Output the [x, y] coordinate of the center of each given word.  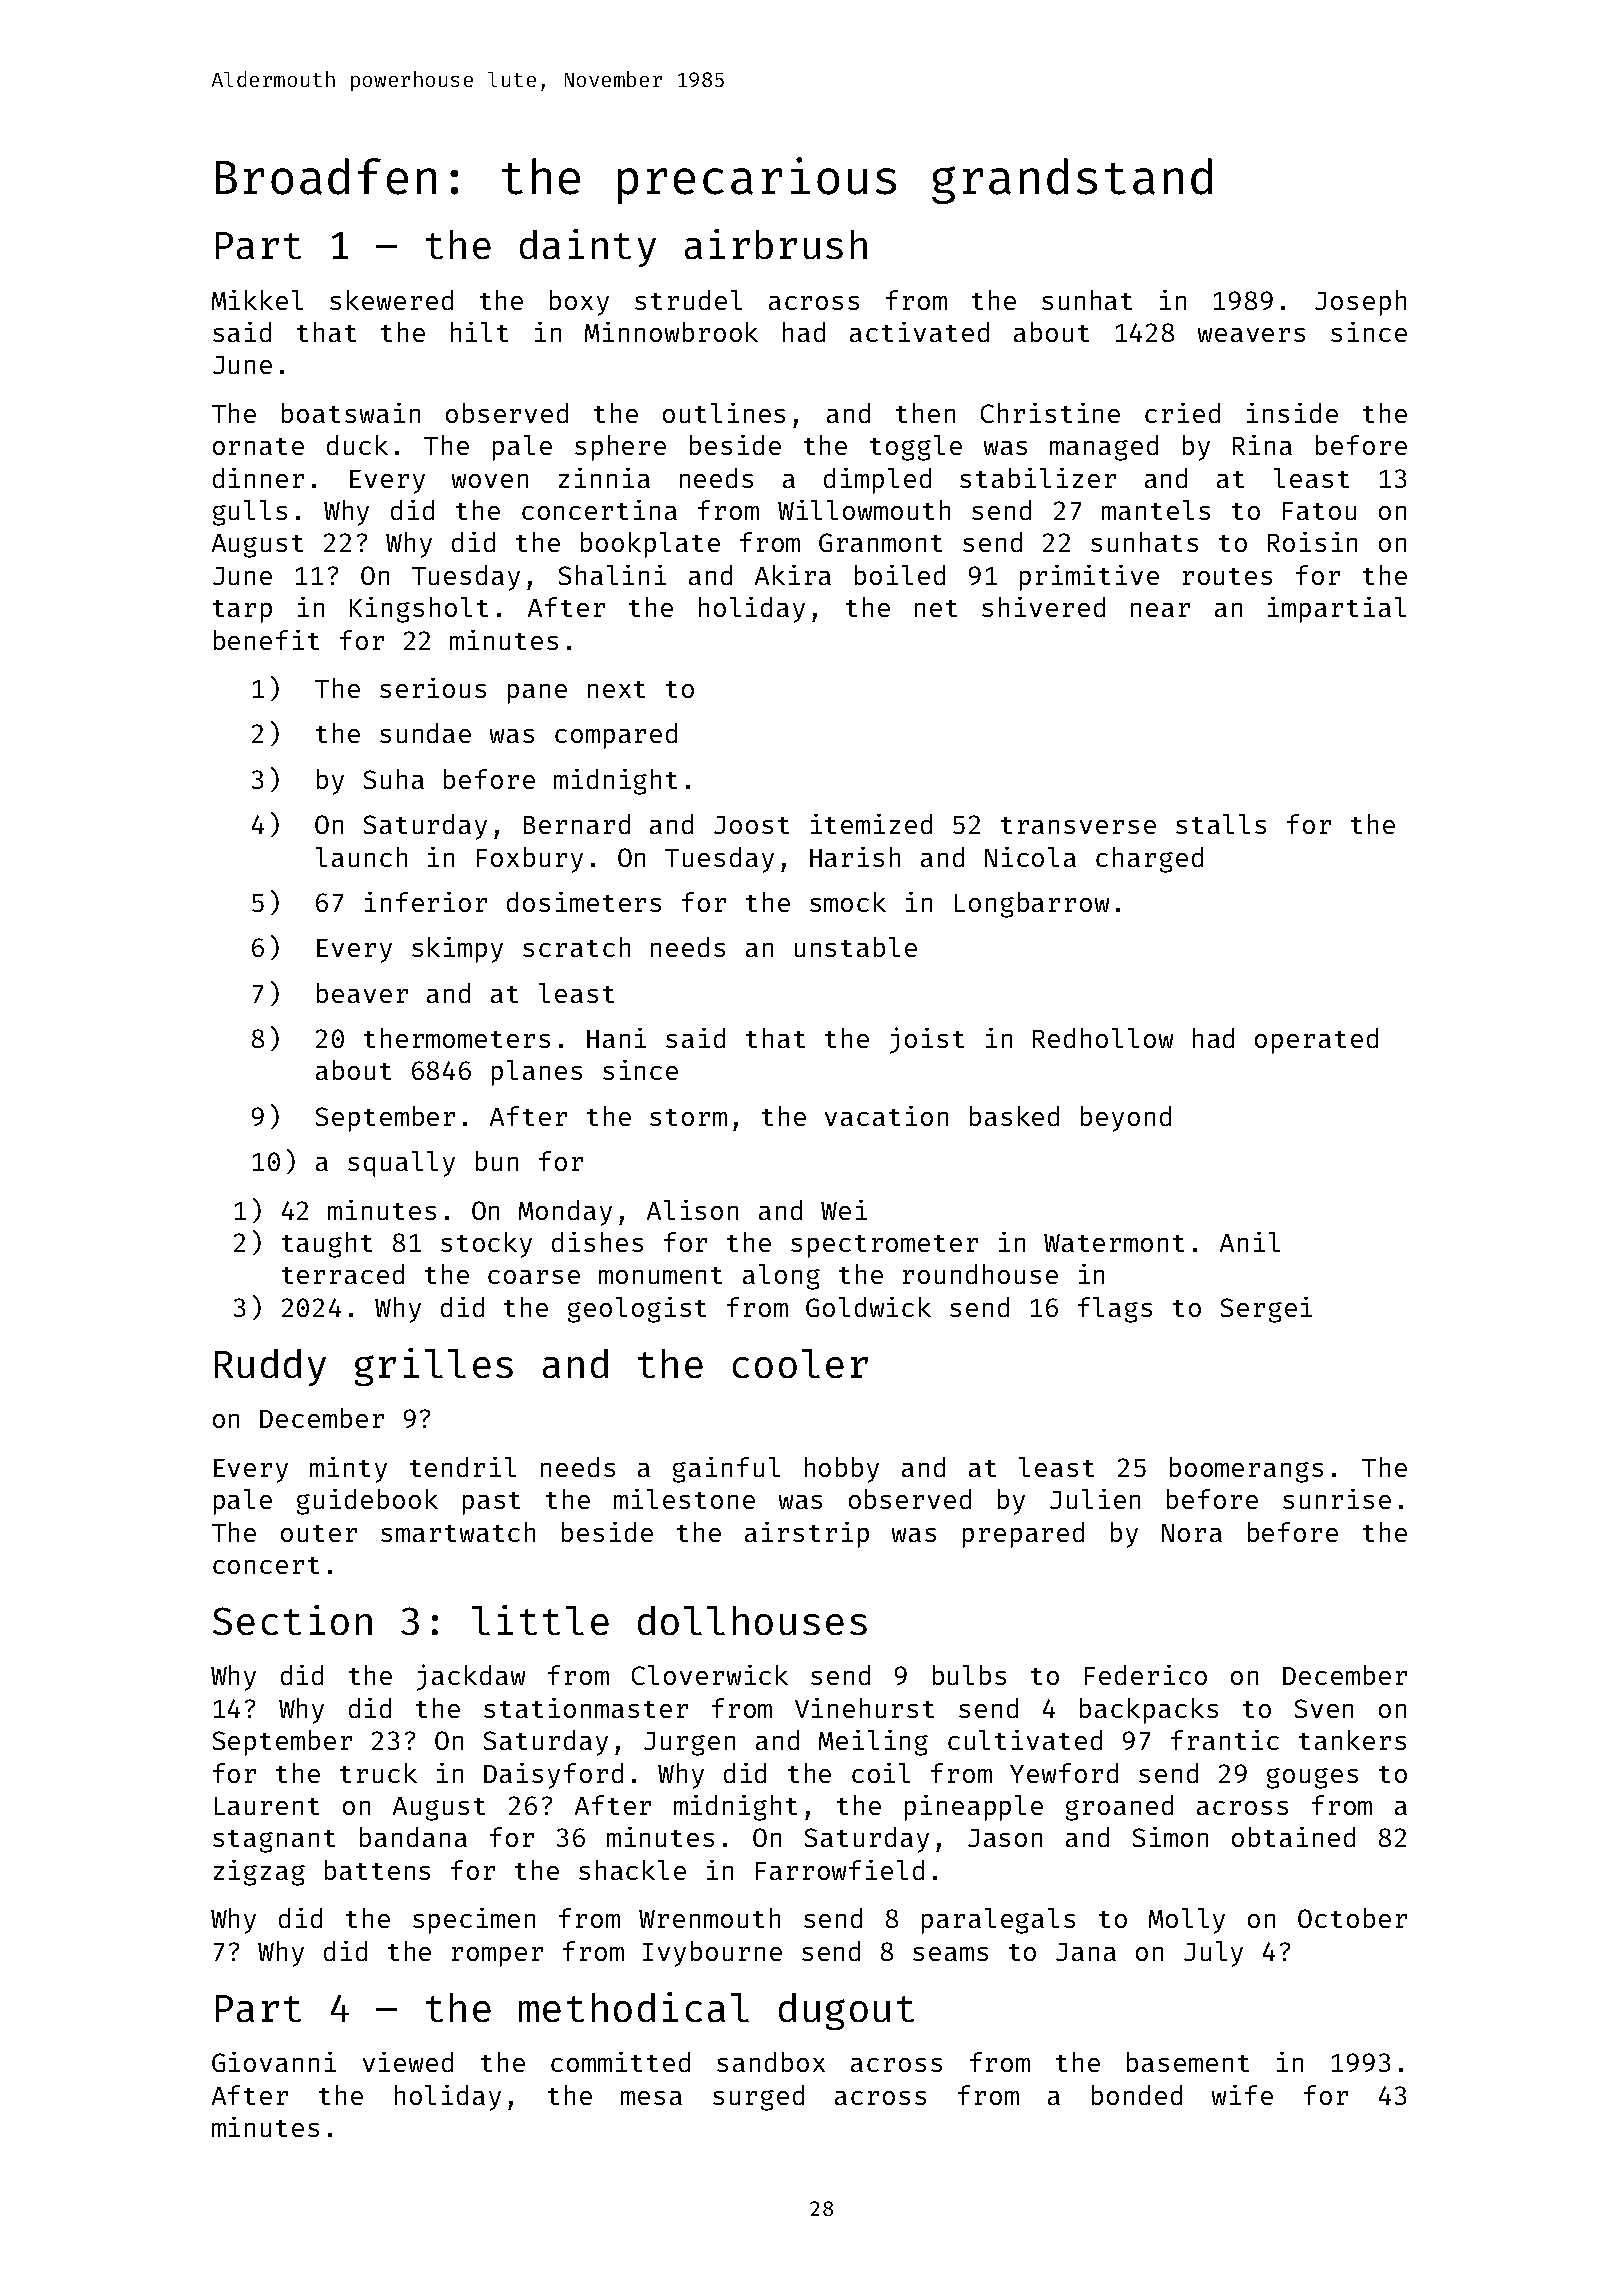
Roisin [1312, 542]
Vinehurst [864, 1708]
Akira [793, 575]
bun [497, 1161]
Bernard [577, 824]
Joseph [1360, 303]
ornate [258, 446]
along [781, 1277]
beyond [1126, 1119]
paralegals [998, 1921]
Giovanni [274, 2062]
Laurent [267, 1806]
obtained [1293, 1837]
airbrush [776, 244]
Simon [1170, 1837]
